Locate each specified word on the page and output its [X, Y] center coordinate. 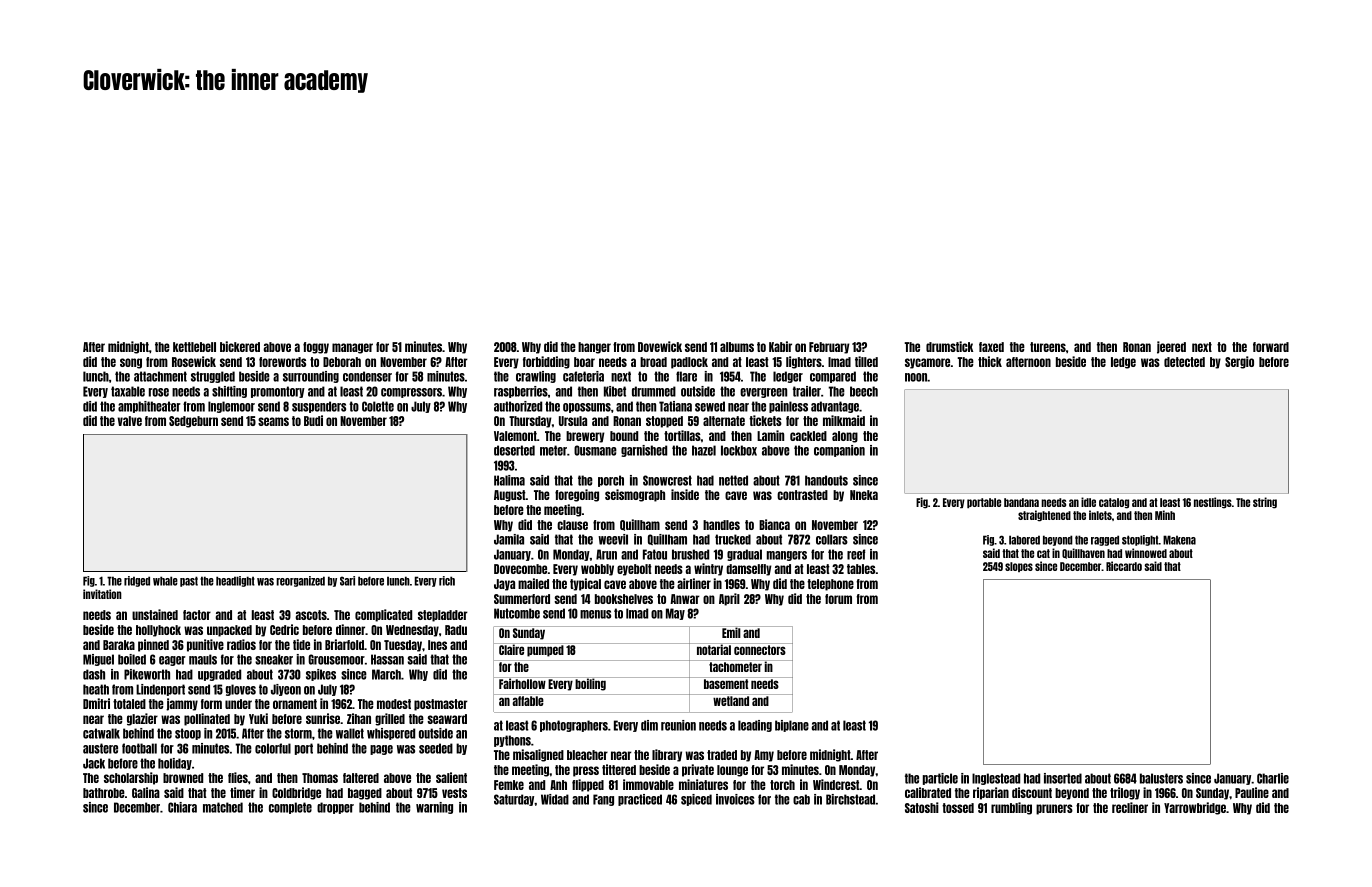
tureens [1048, 347]
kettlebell [194, 347]
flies [238, 777]
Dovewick [660, 346]
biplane [792, 726]
